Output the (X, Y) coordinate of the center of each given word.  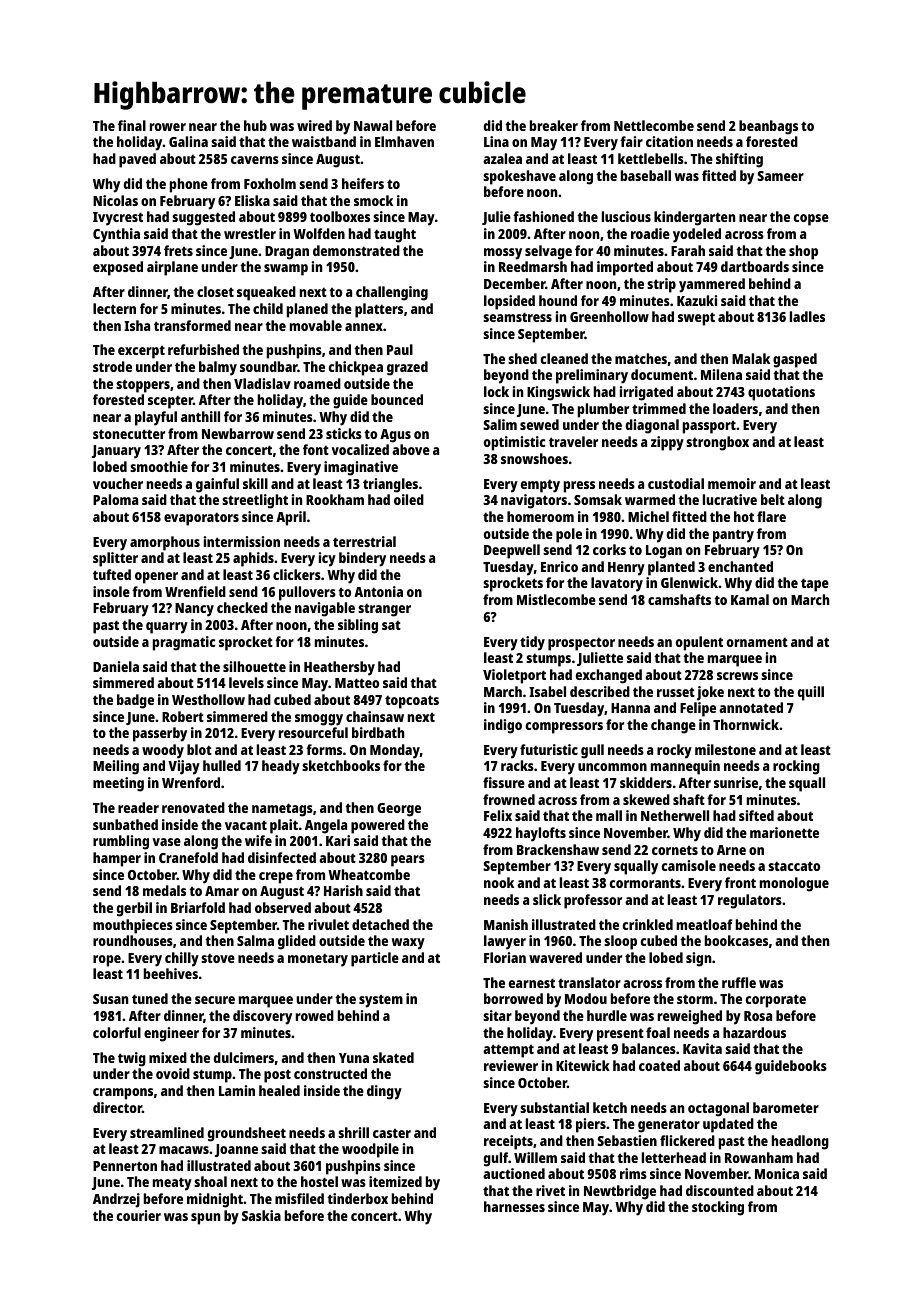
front (740, 882)
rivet (550, 1190)
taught (395, 235)
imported (625, 268)
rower (168, 127)
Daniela (116, 666)
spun (205, 1219)
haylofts (541, 834)
